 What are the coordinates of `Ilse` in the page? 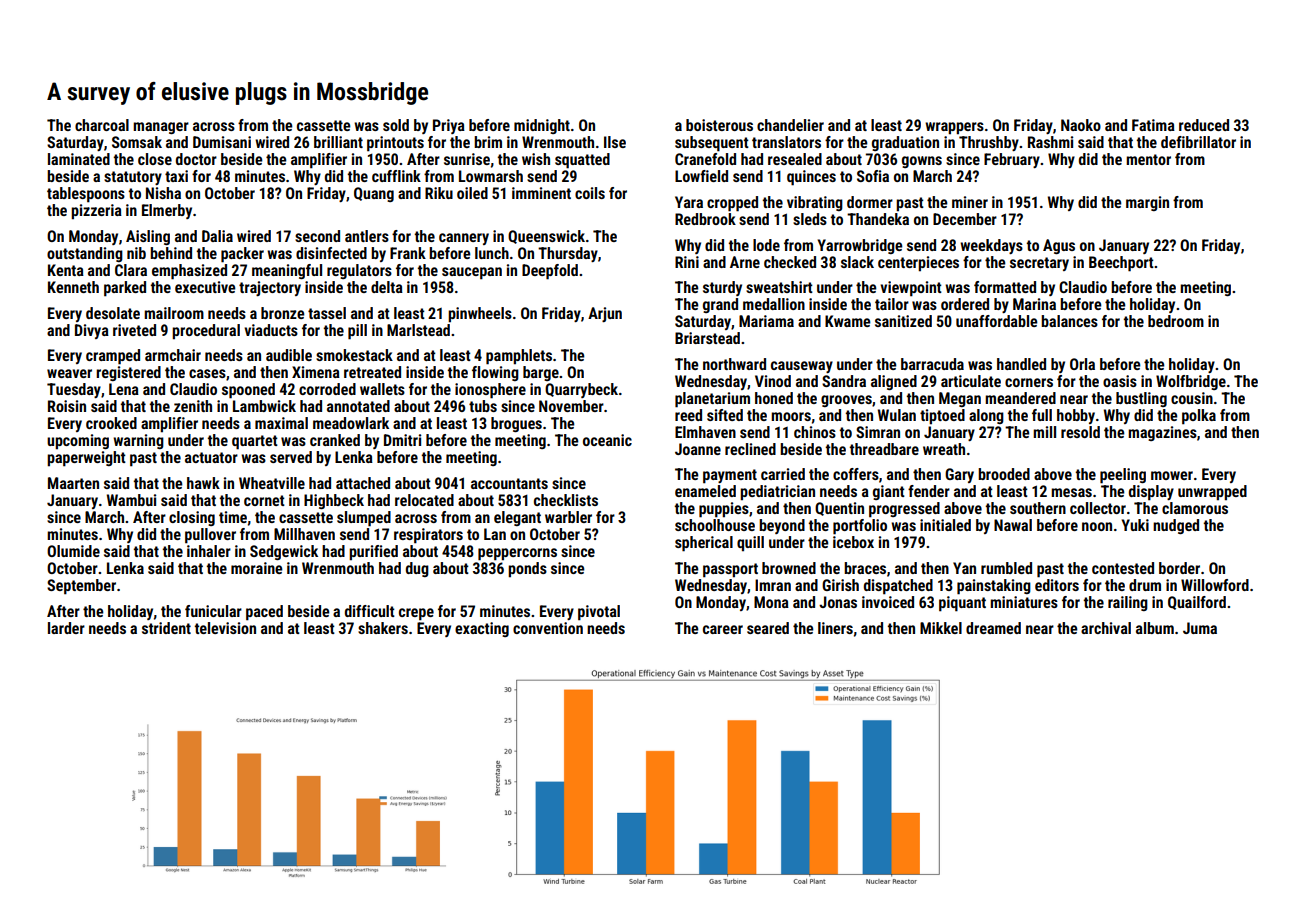 It's located at (615, 142).
